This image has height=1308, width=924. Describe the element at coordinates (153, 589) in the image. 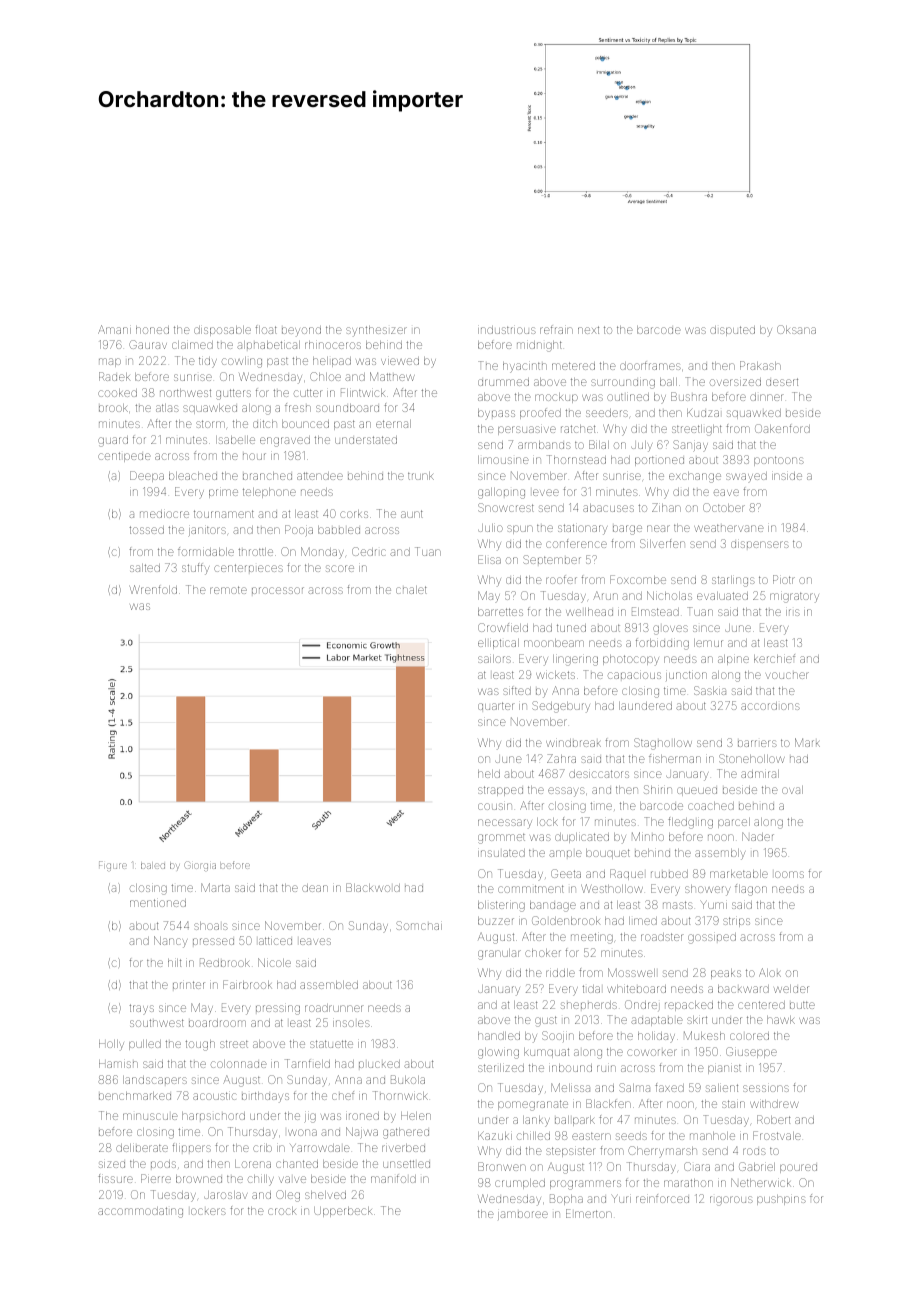

I see `Wrenfold` at that location.
